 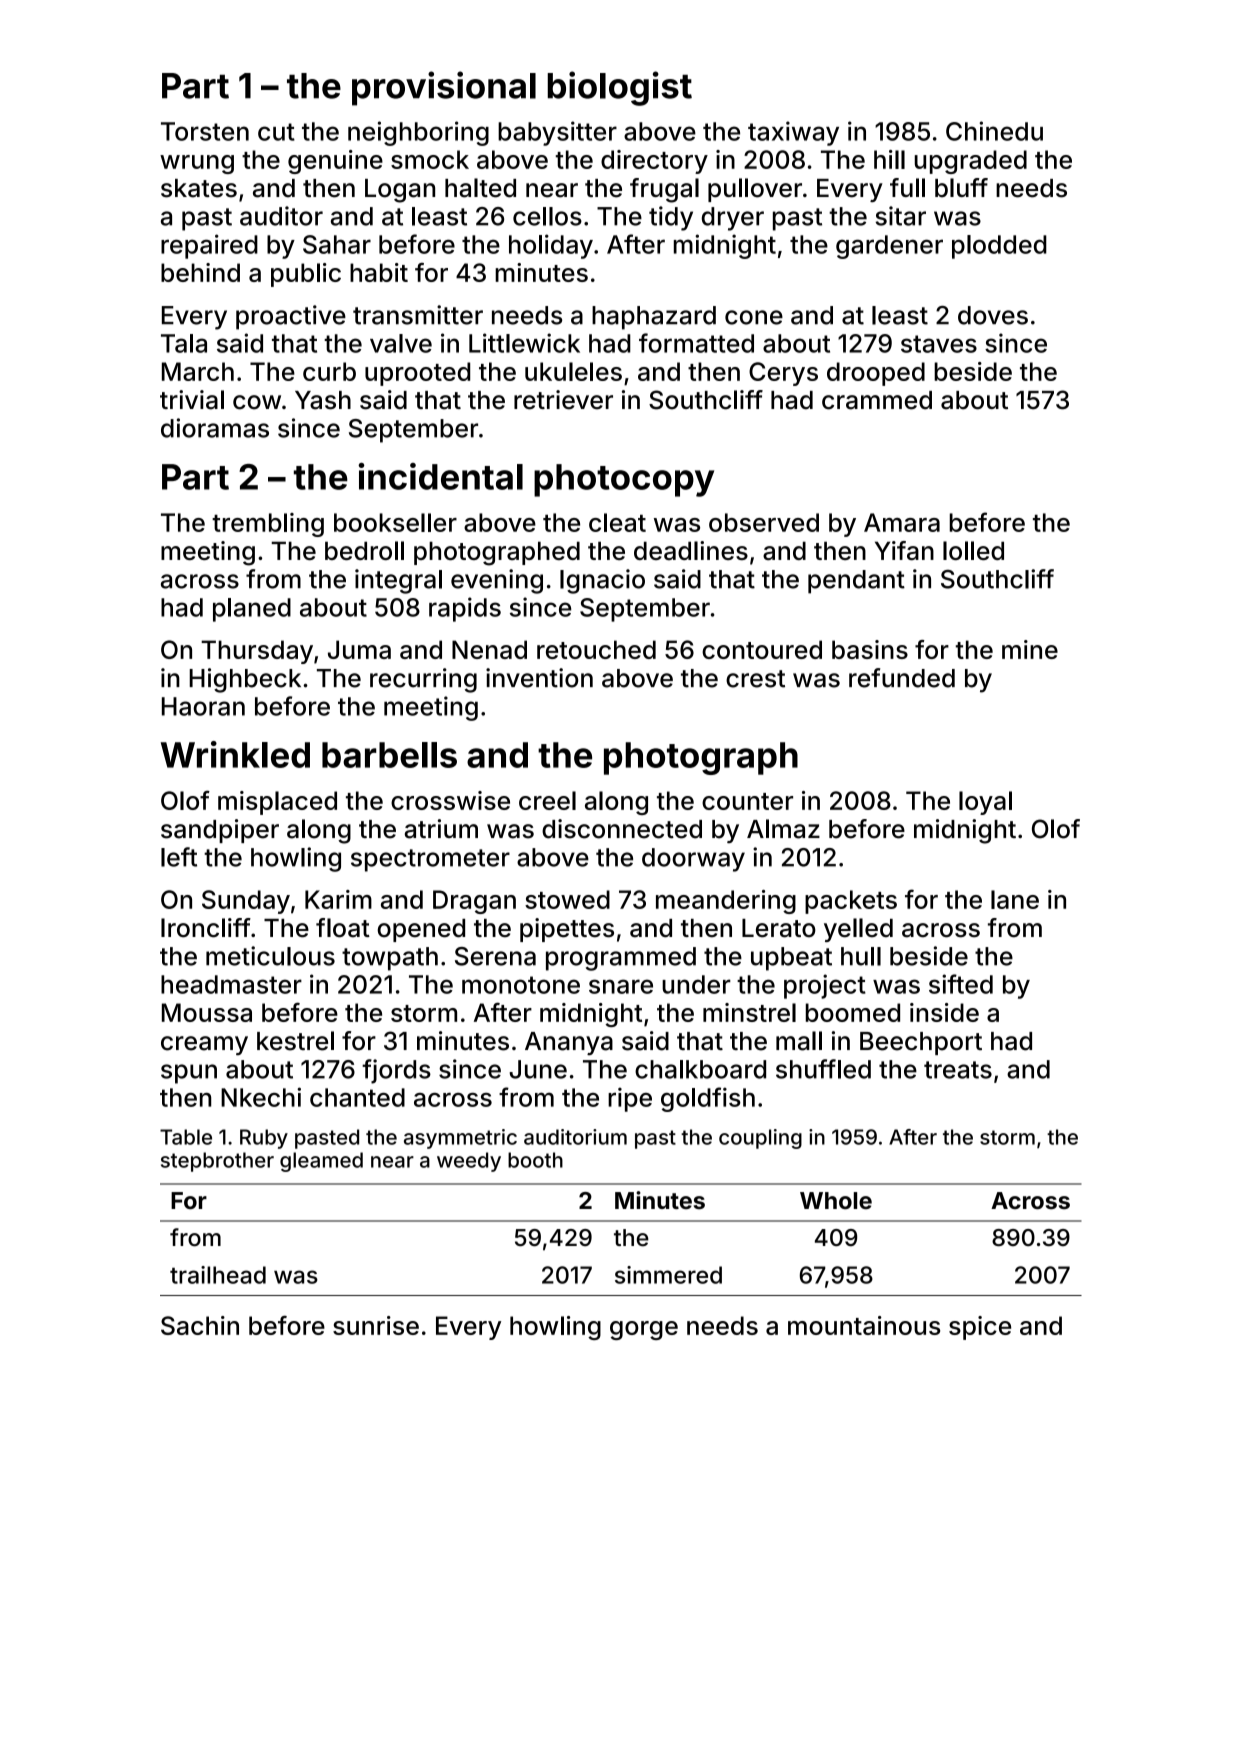 What do you see at coordinates (621, 986) in the image?
I see `snare` at bounding box center [621, 986].
